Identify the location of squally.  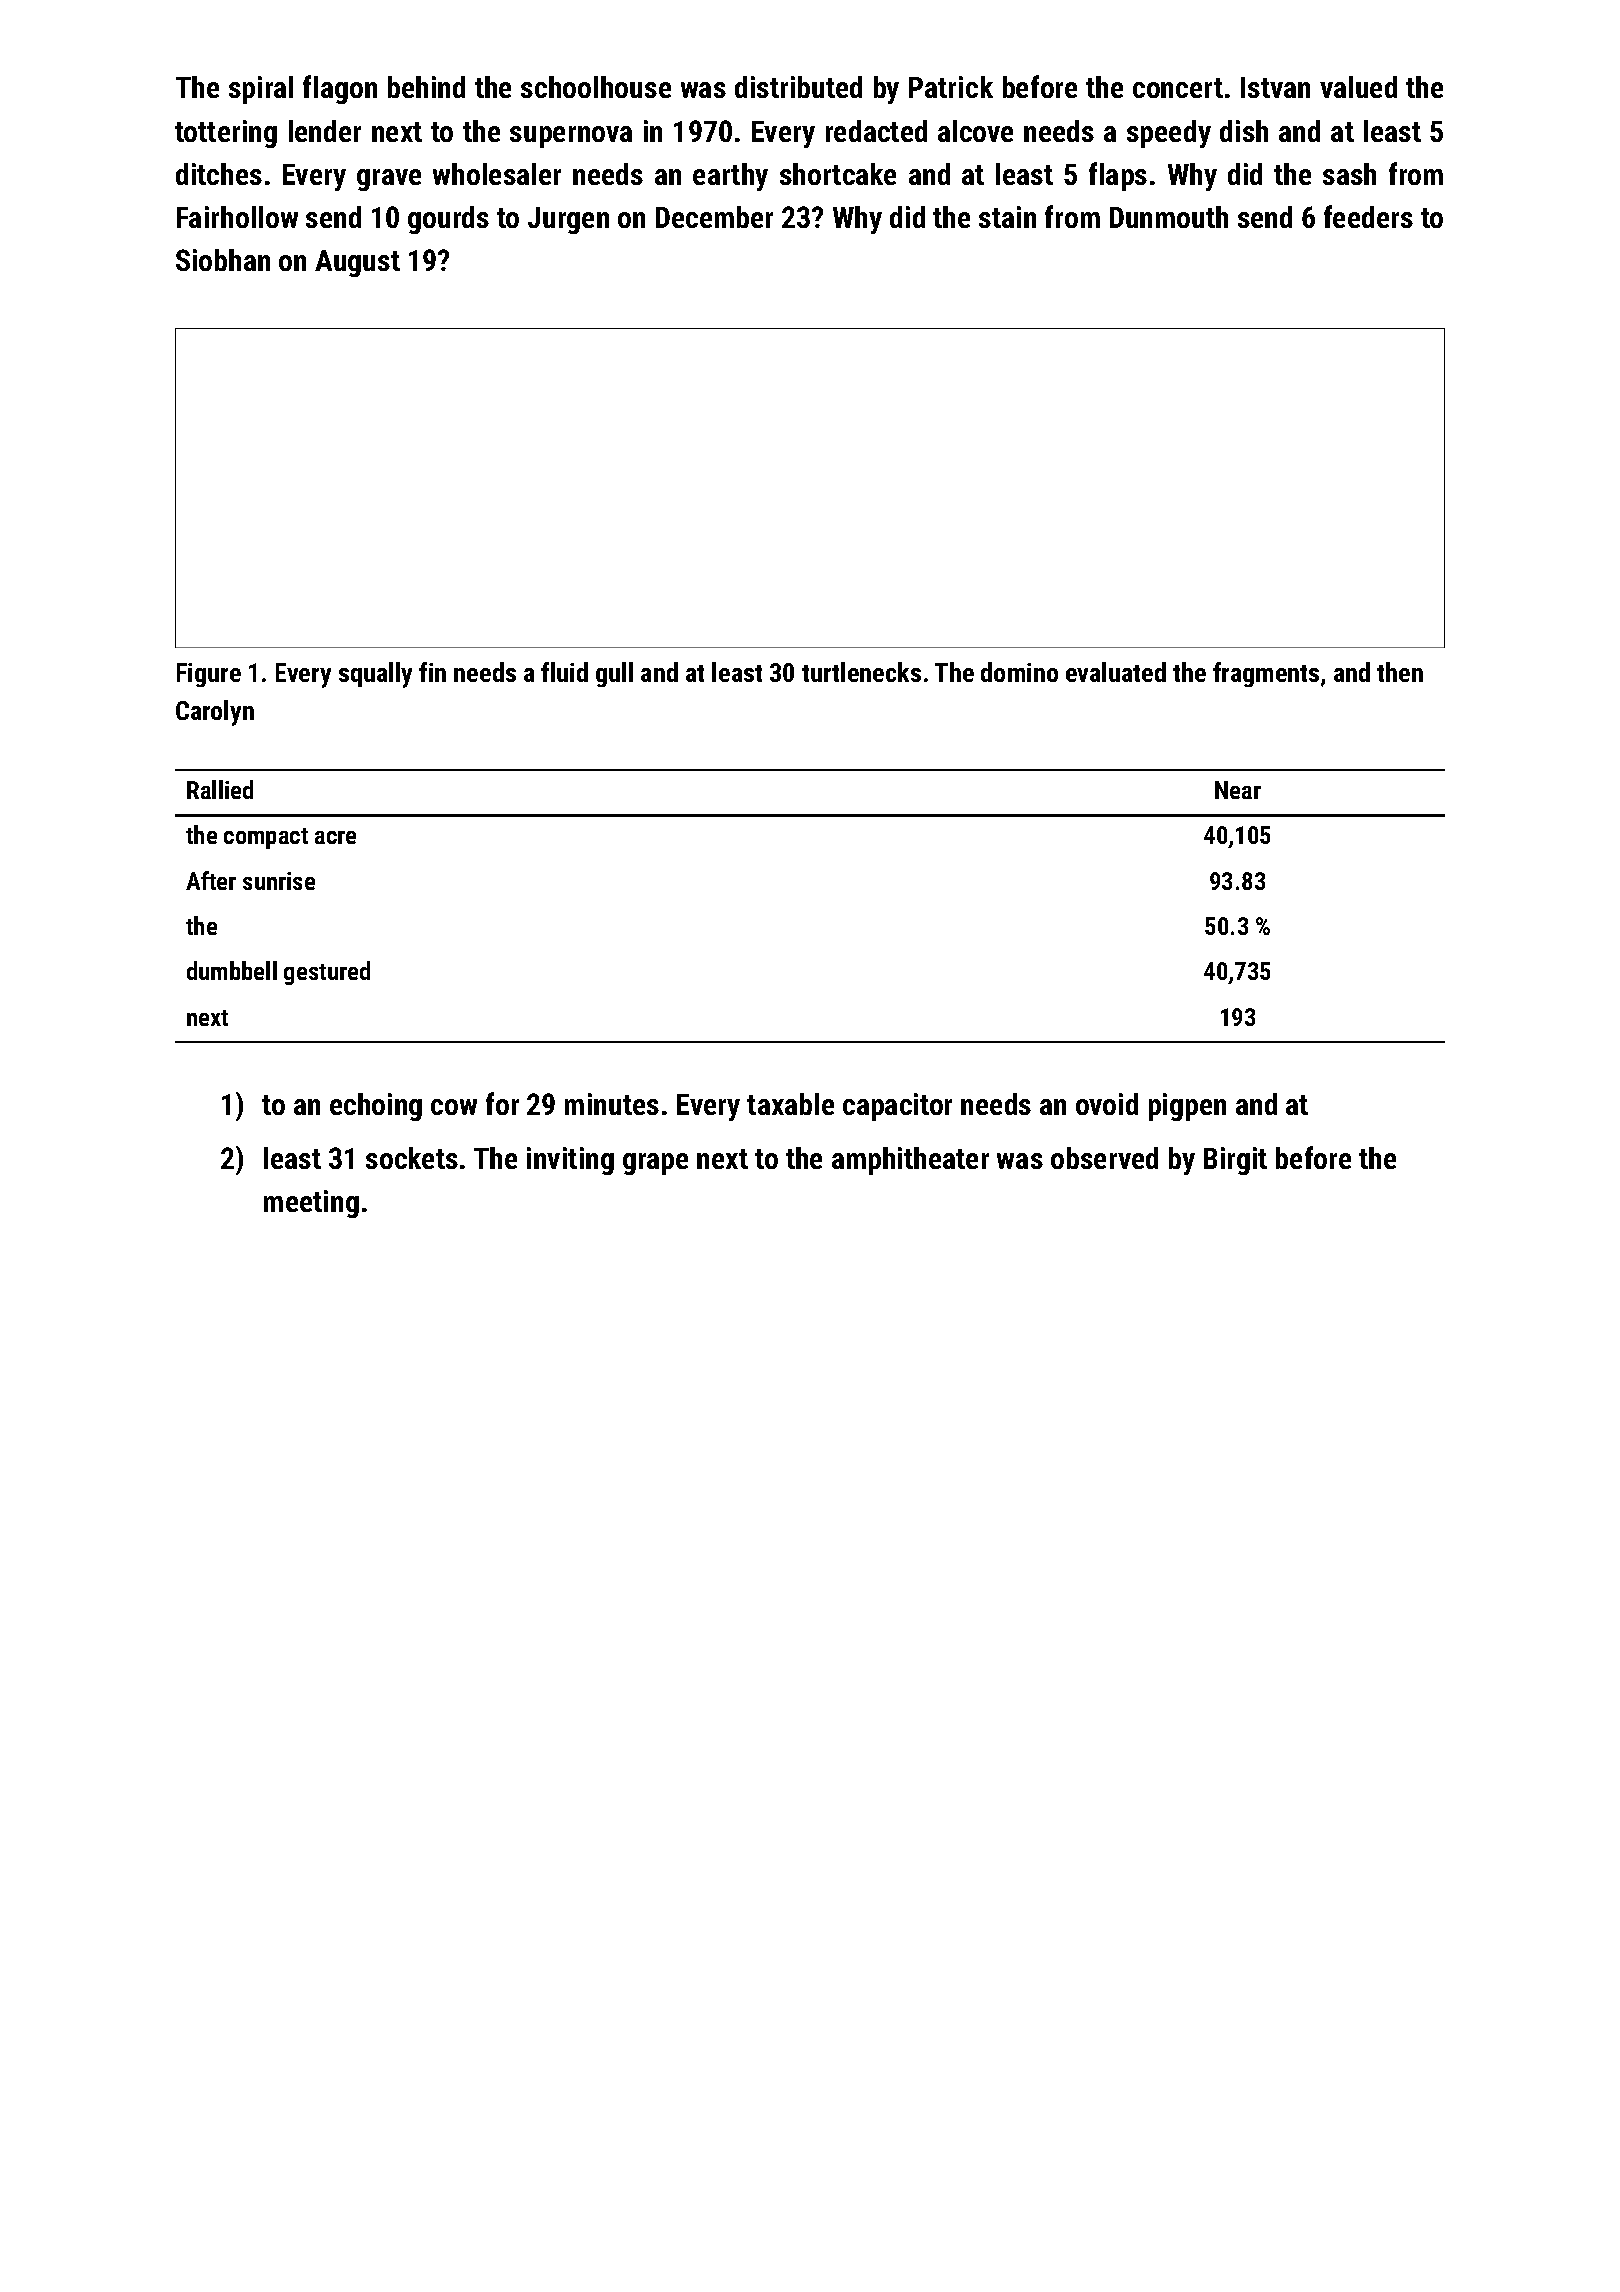
(375, 675).
